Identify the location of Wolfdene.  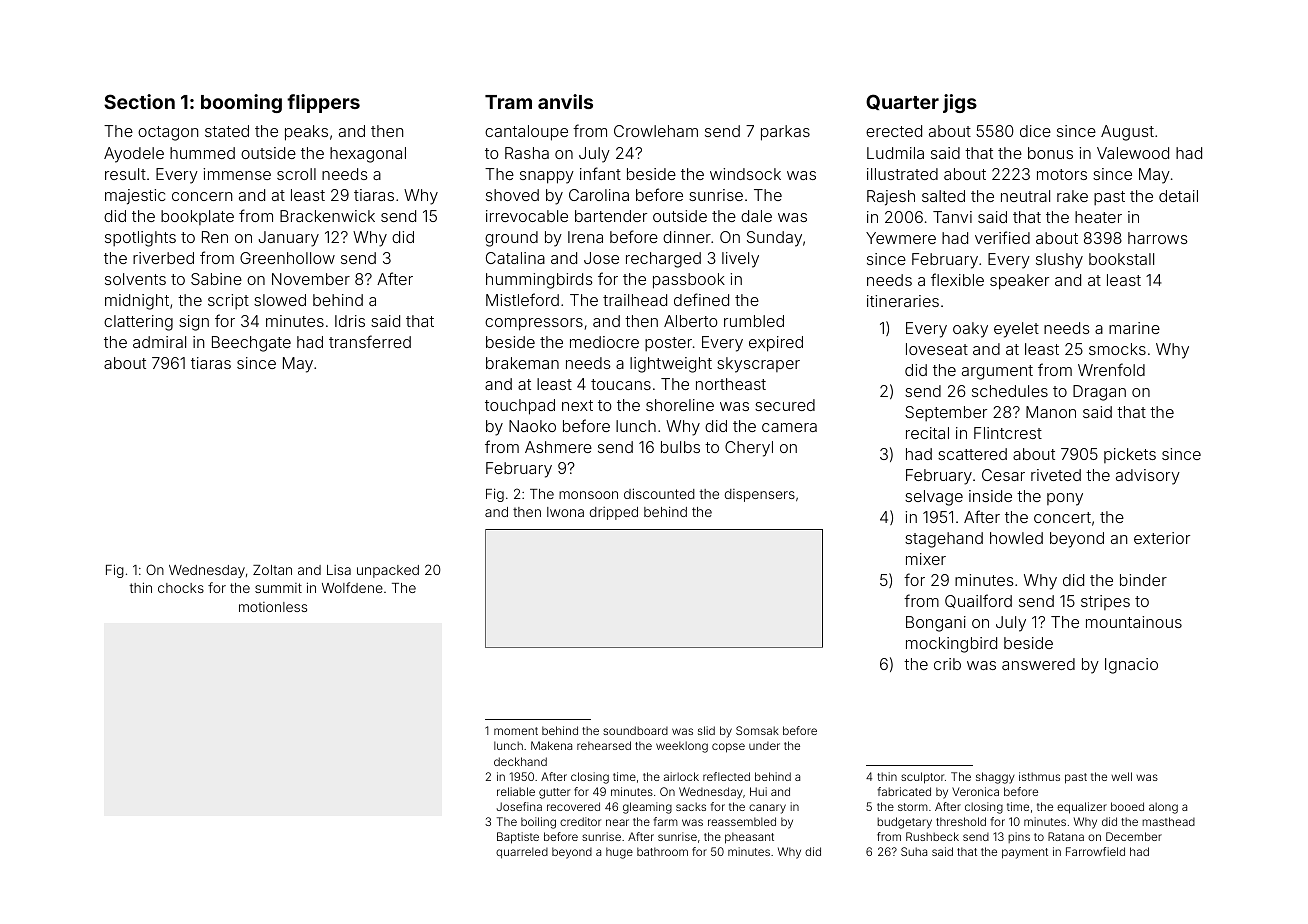
(352, 587).
